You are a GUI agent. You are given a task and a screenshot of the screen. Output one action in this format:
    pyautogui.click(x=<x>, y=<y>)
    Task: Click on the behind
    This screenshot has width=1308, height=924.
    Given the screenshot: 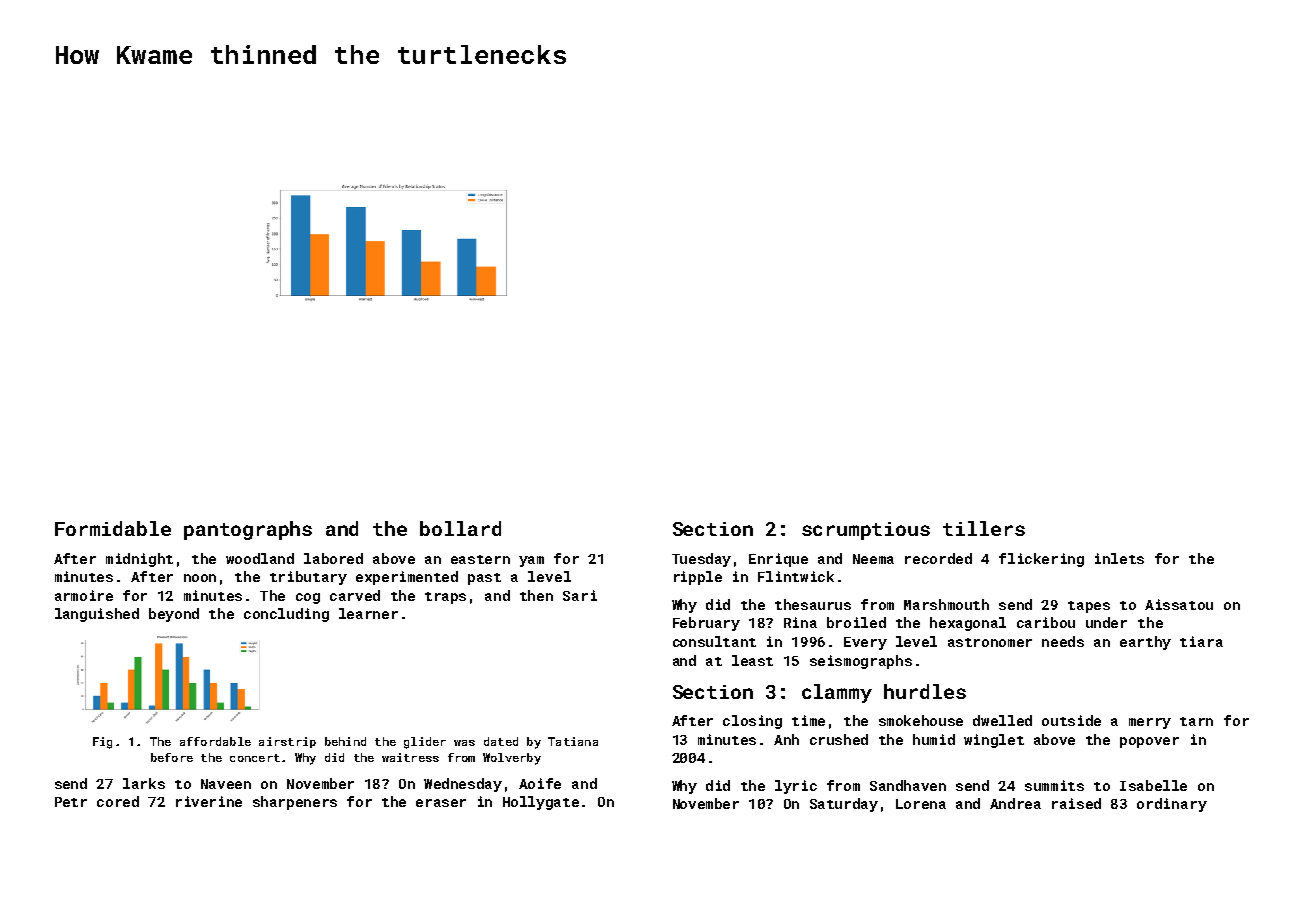 What is the action you would take?
    pyautogui.click(x=345, y=741)
